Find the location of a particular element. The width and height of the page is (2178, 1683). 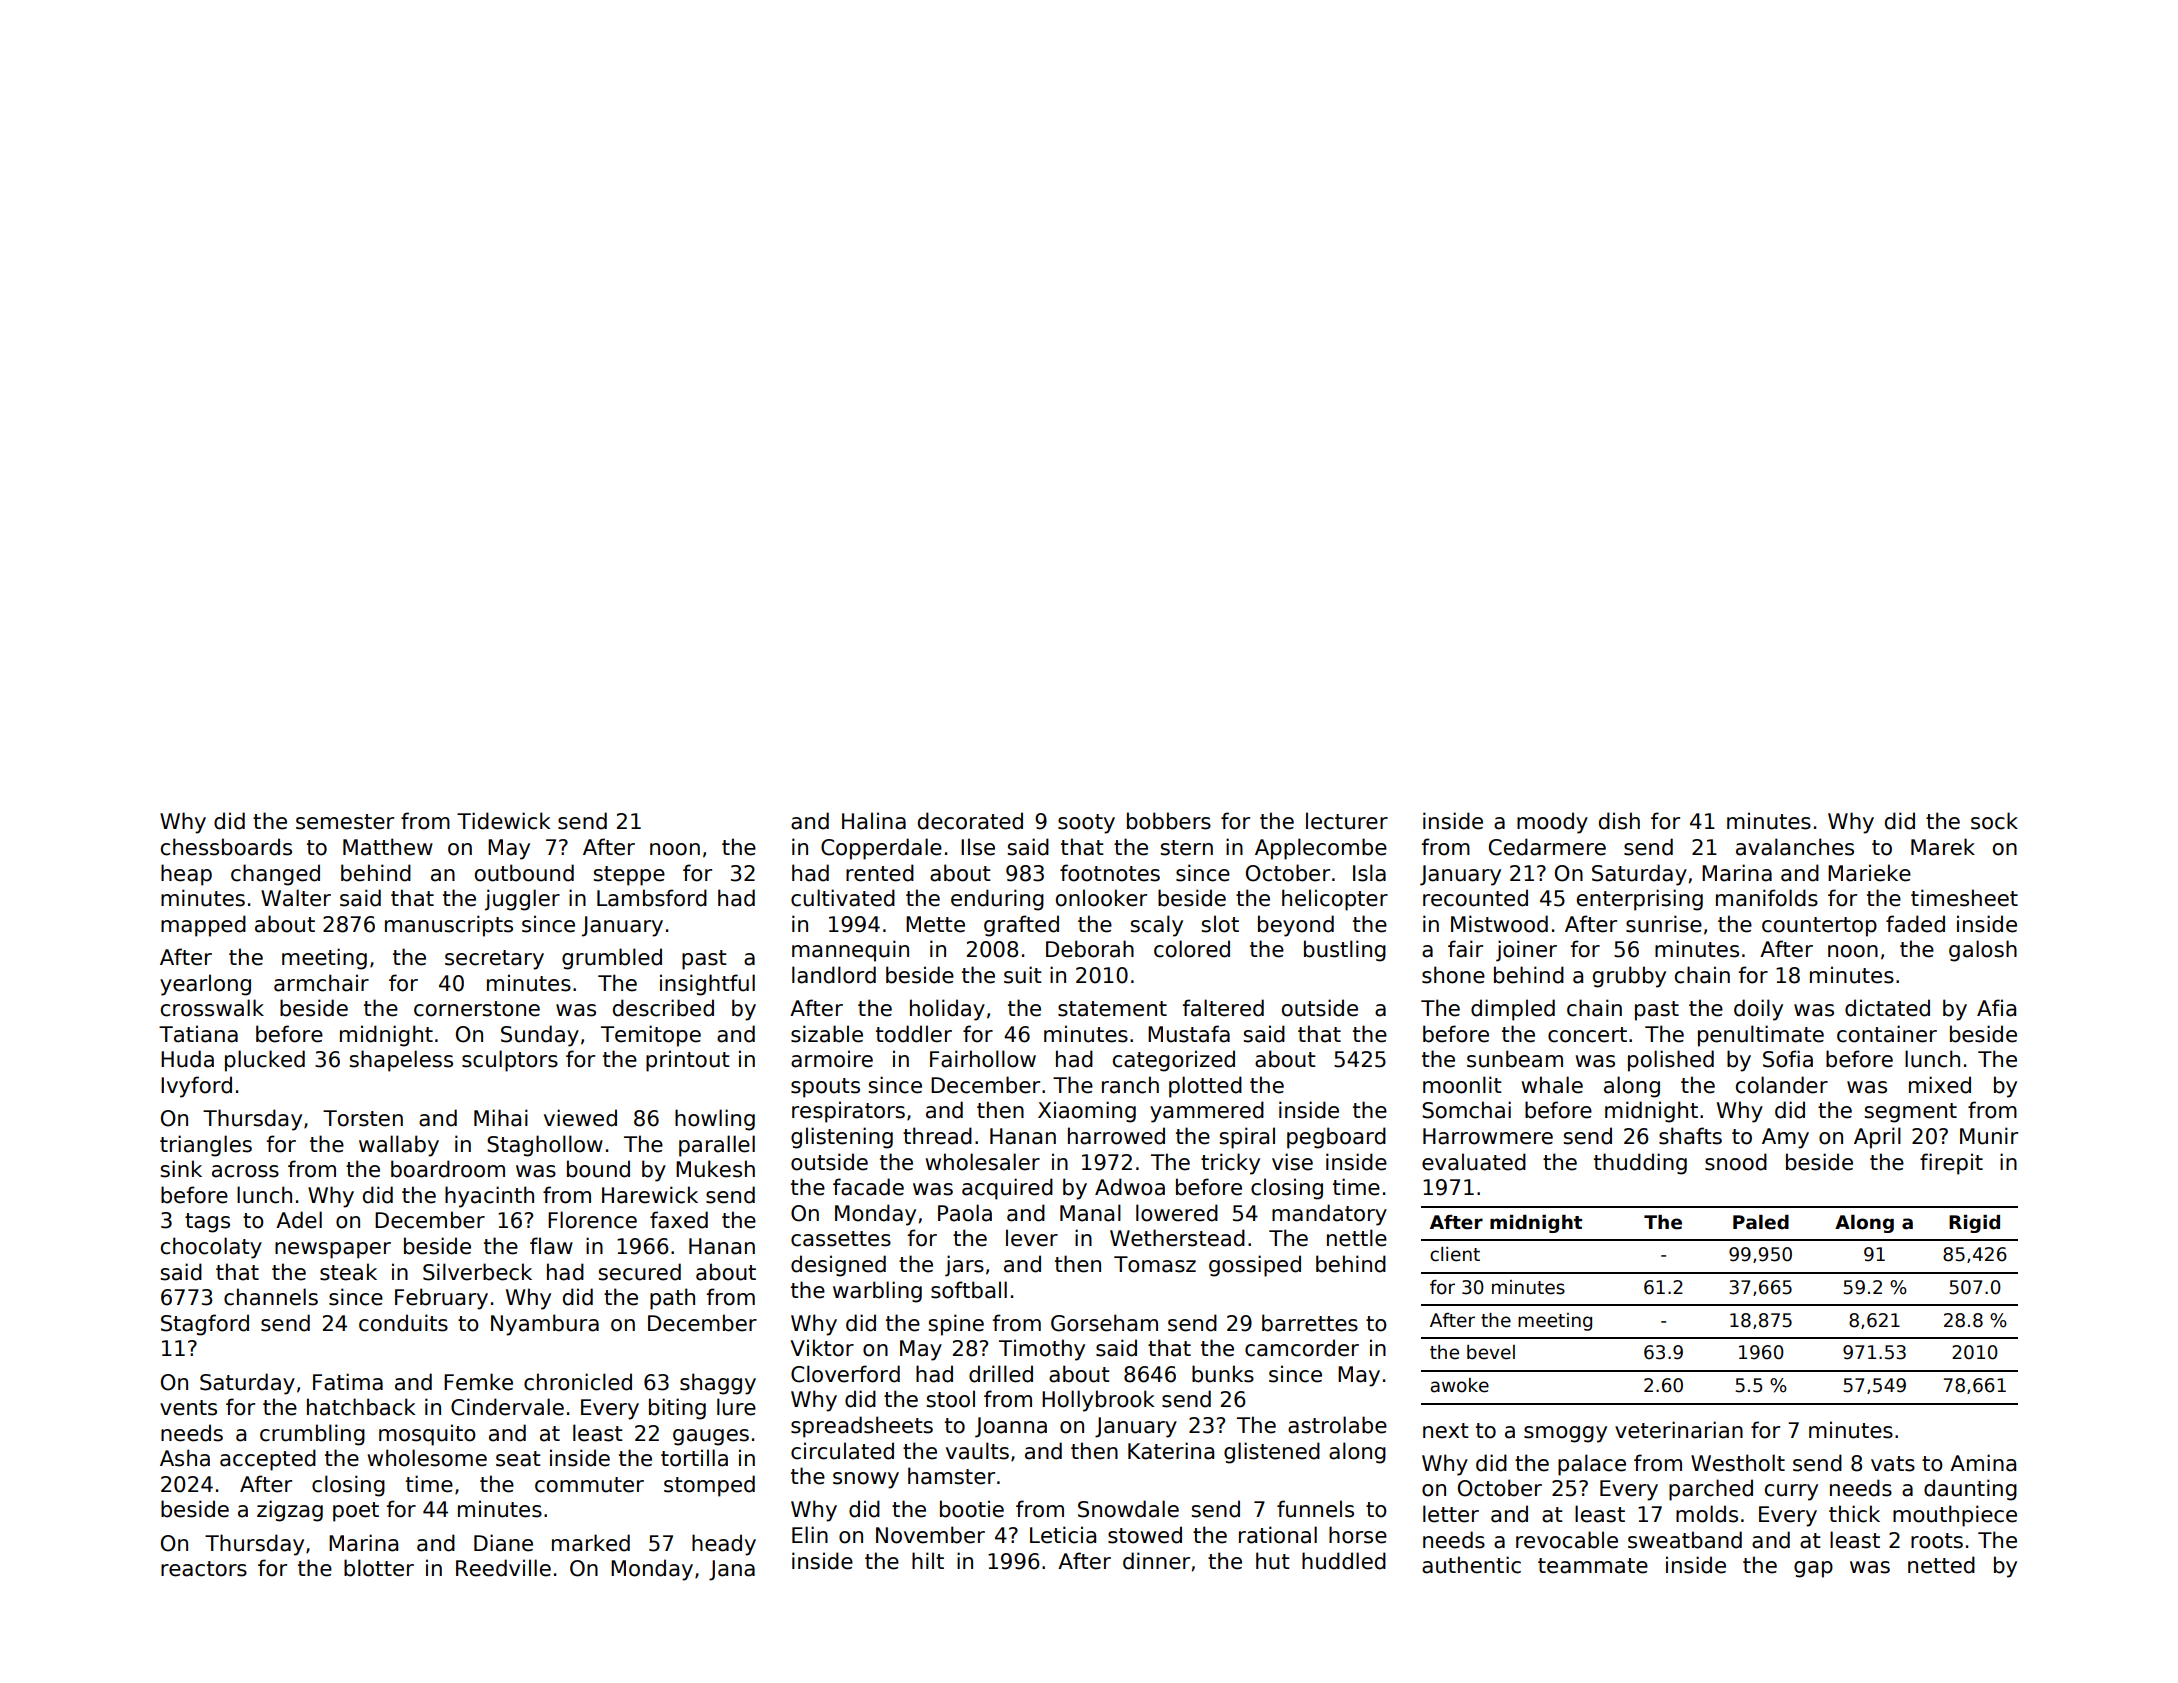

wholesaler is located at coordinates (982, 1162).
